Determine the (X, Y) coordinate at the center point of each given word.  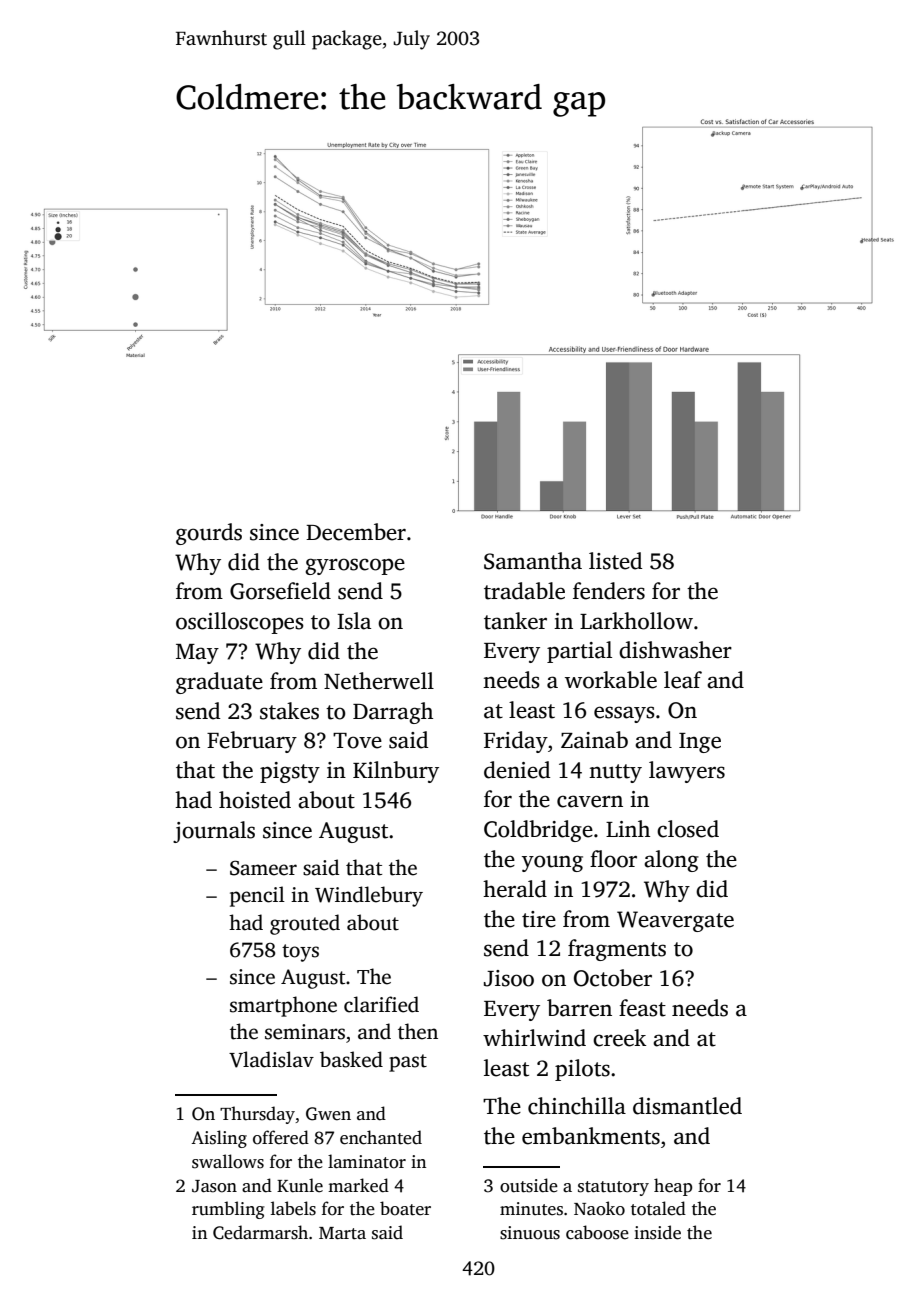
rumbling (228, 1210)
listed (615, 561)
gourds (209, 534)
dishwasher (675, 650)
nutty (615, 773)
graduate (219, 683)
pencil (257, 896)
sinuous (530, 1233)
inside (657, 1232)
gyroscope (355, 566)
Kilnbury (396, 772)
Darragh (393, 713)
